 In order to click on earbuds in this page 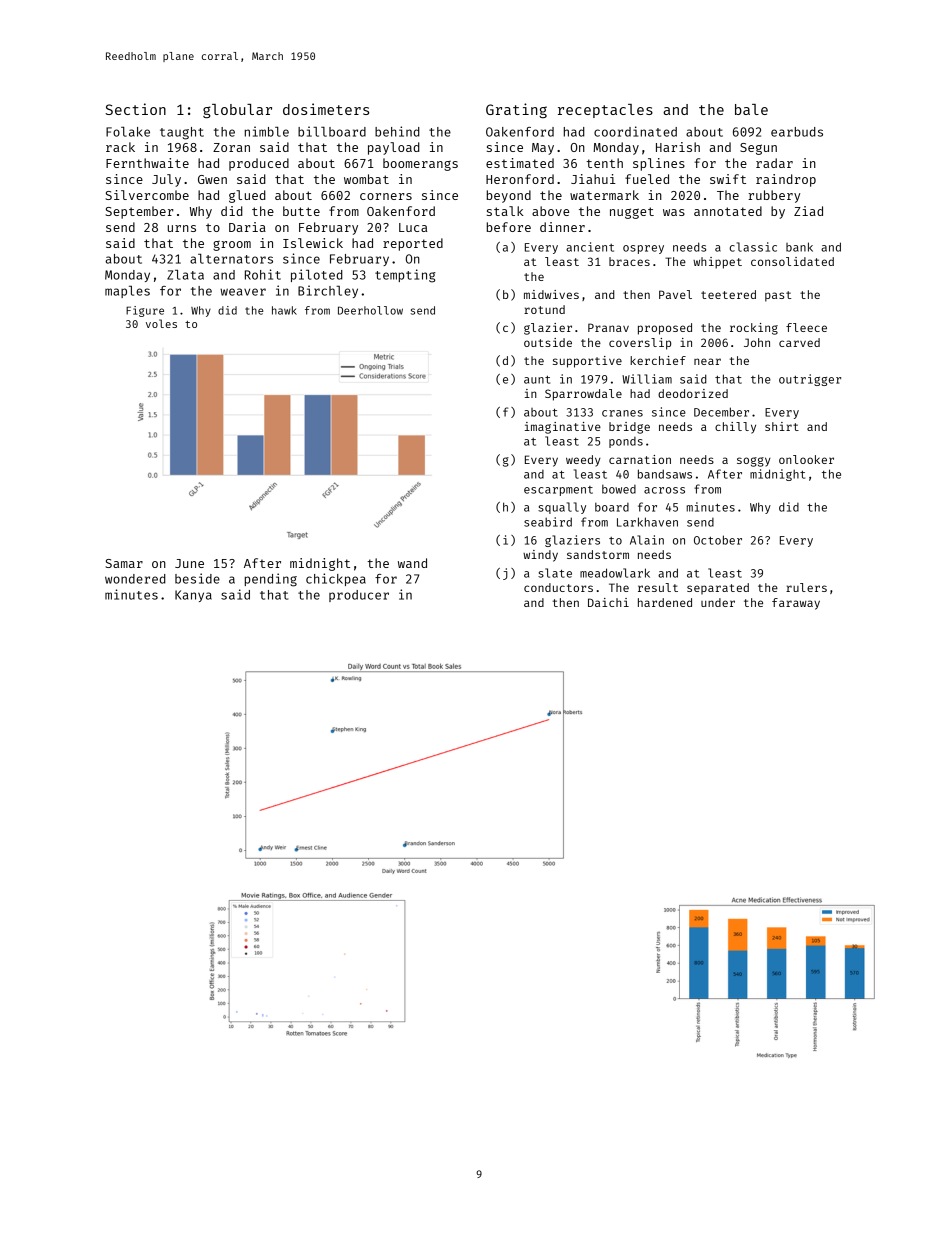, I will do `click(797, 132)`.
